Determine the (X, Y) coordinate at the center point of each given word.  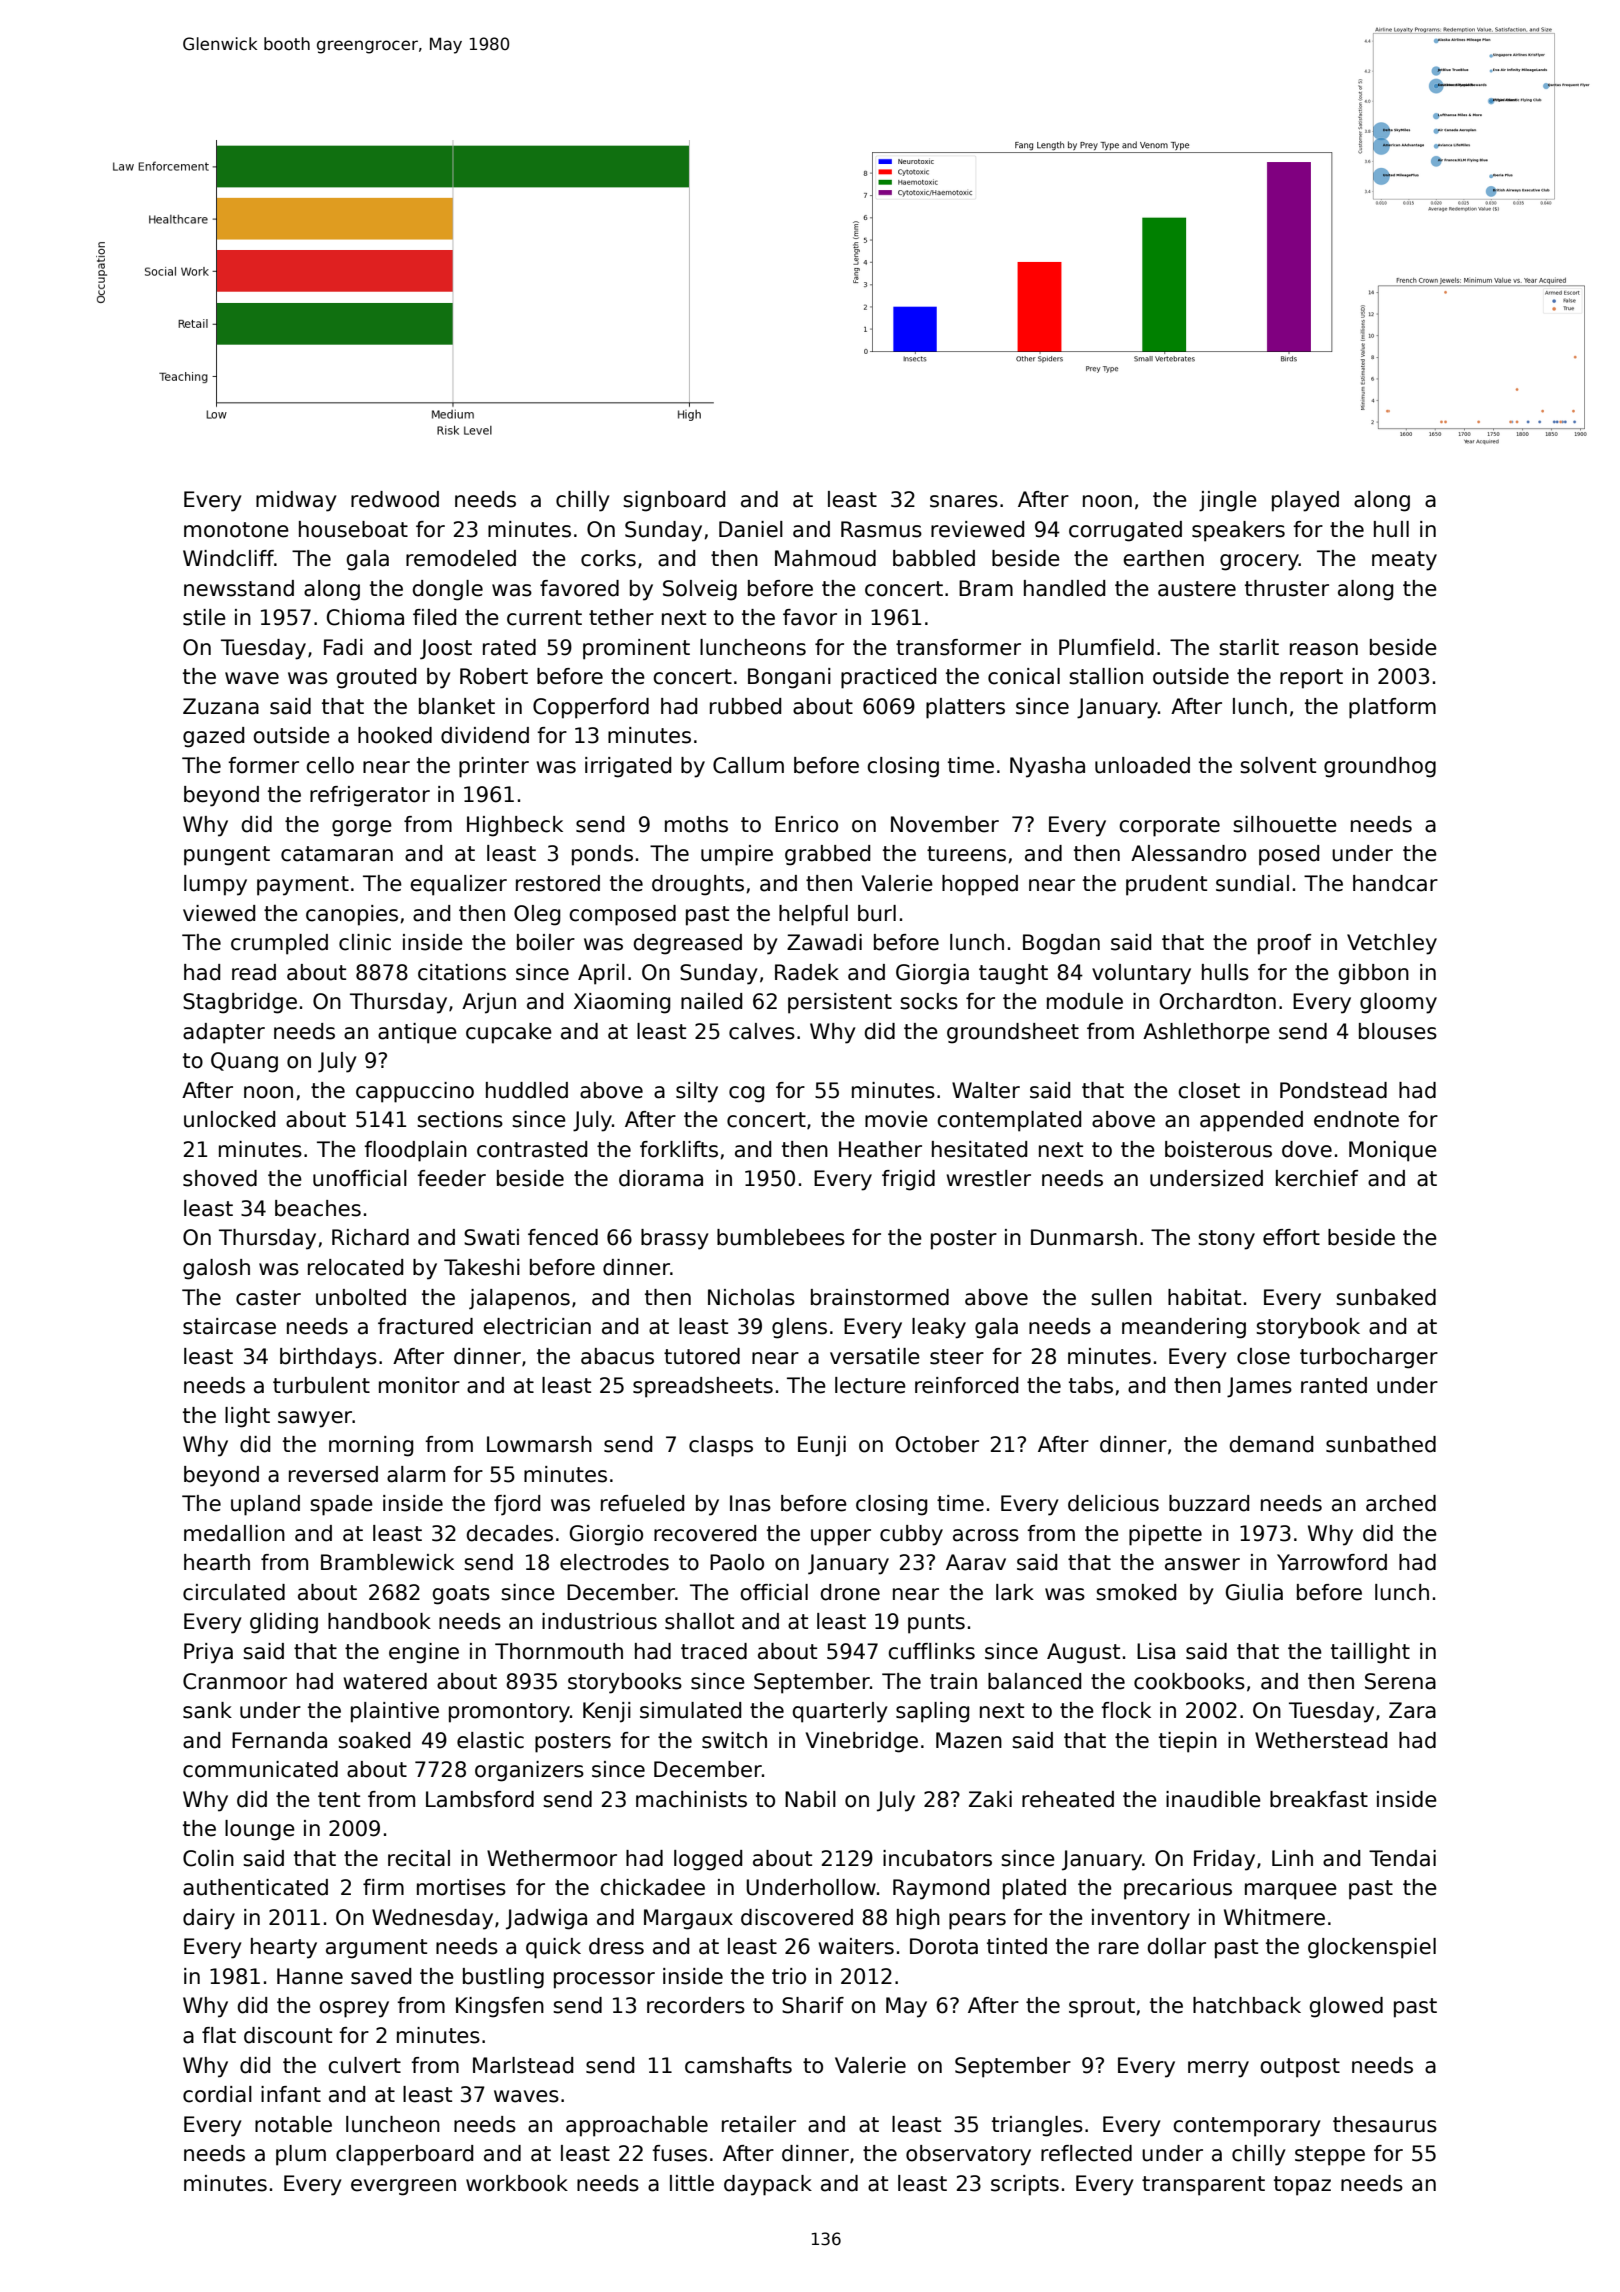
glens (799, 1328)
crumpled (279, 944)
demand (1271, 1444)
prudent (1166, 885)
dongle (447, 590)
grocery (1259, 562)
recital (419, 1858)
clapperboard (404, 2155)
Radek (807, 972)
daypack (768, 2185)
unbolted (361, 1297)
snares (964, 501)
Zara (1412, 1710)
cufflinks (931, 1651)
